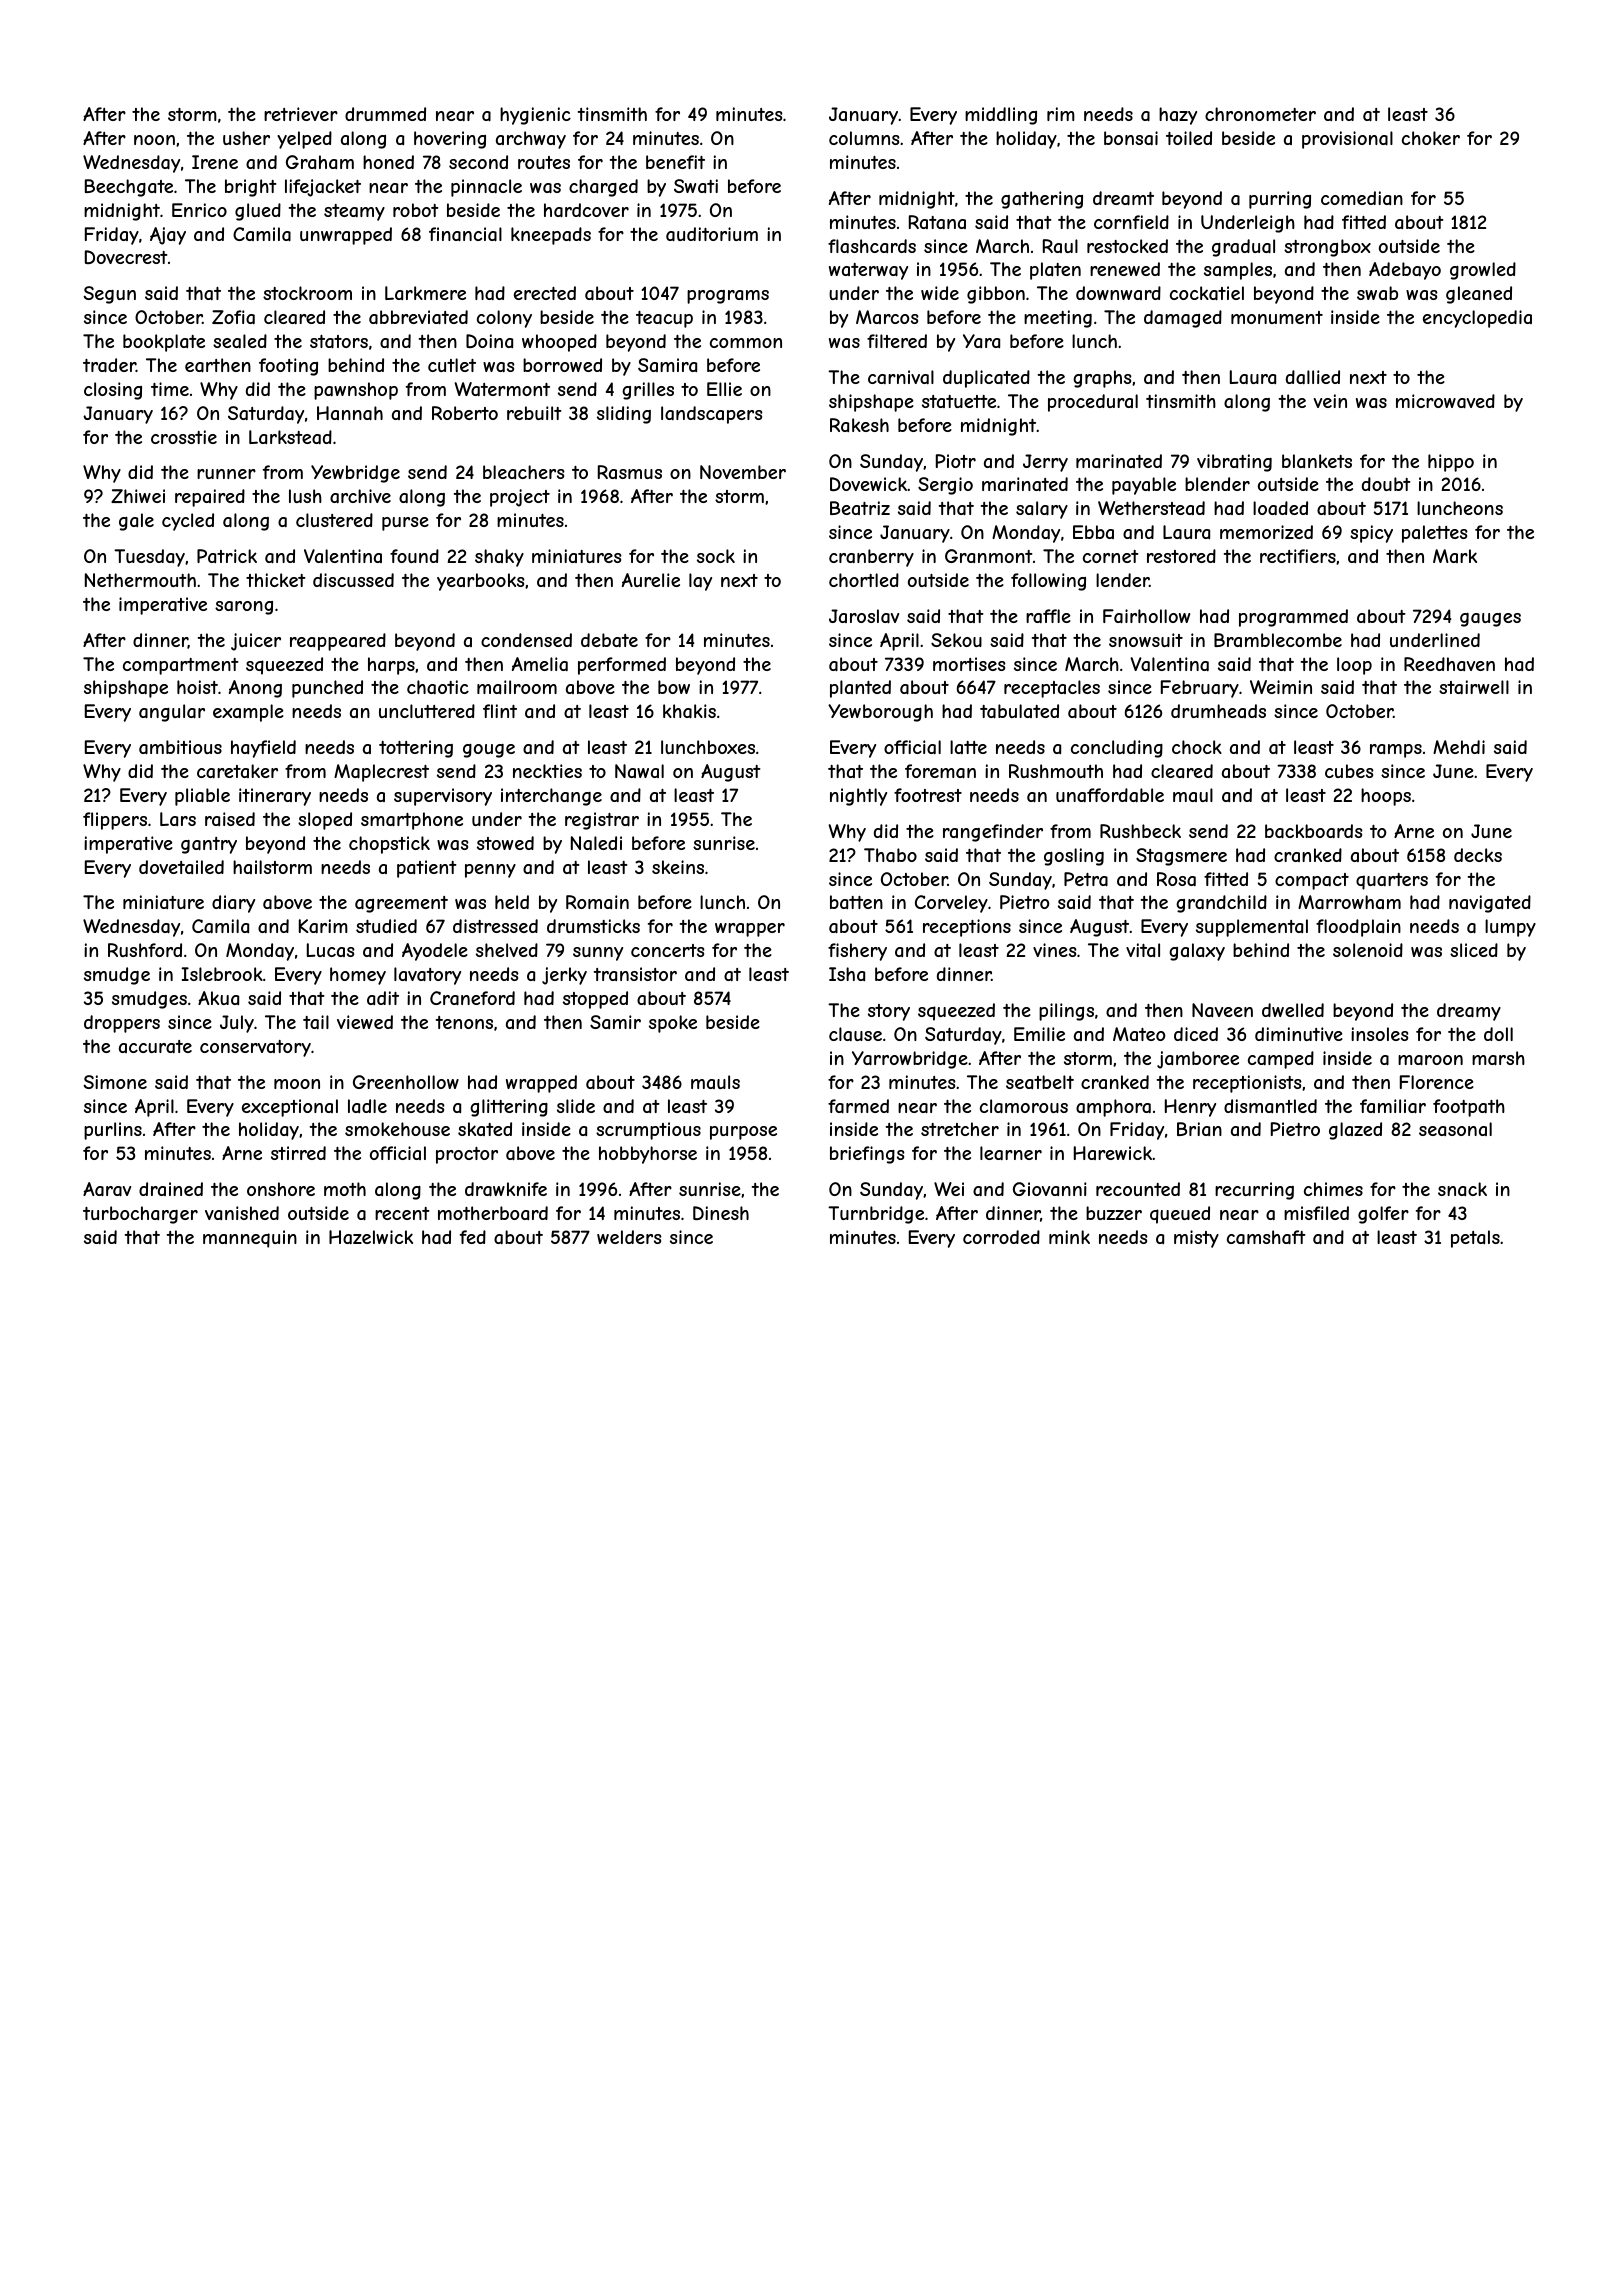 This image has height=2292, width=1620. I want to click on growled, so click(1483, 271).
